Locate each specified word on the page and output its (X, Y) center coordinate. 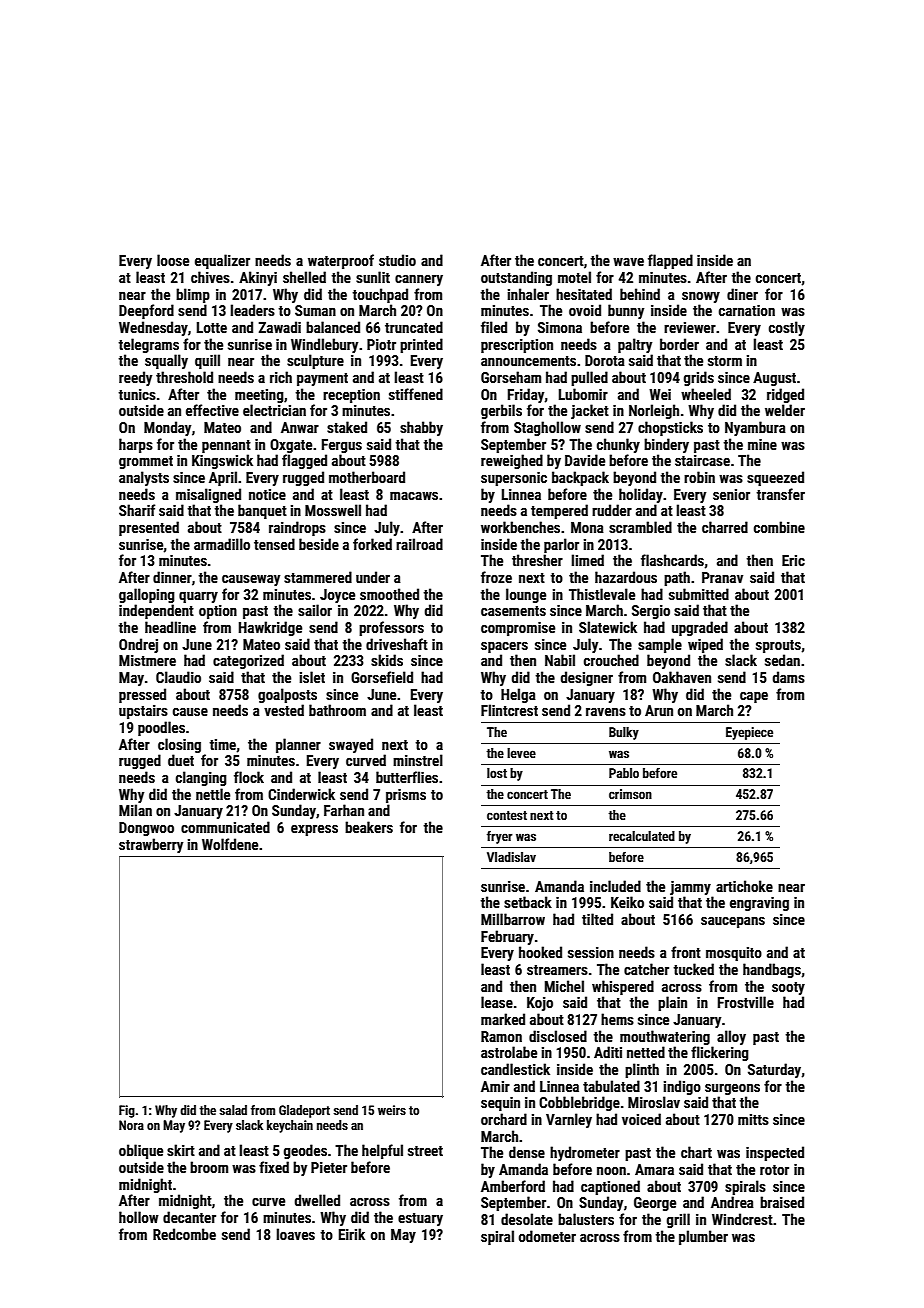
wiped (705, 645)
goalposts (287, 695)
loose (173, 260)
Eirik (352, 1234)
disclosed (558, 1036)
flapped (670, 261)
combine (779, 527)
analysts (144, 478)
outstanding (516, 278)
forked (372, 544)
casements (513, 611)
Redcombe (184, 1234)
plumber (703, 1237)
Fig (127, 1111)
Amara (654, 1169)
